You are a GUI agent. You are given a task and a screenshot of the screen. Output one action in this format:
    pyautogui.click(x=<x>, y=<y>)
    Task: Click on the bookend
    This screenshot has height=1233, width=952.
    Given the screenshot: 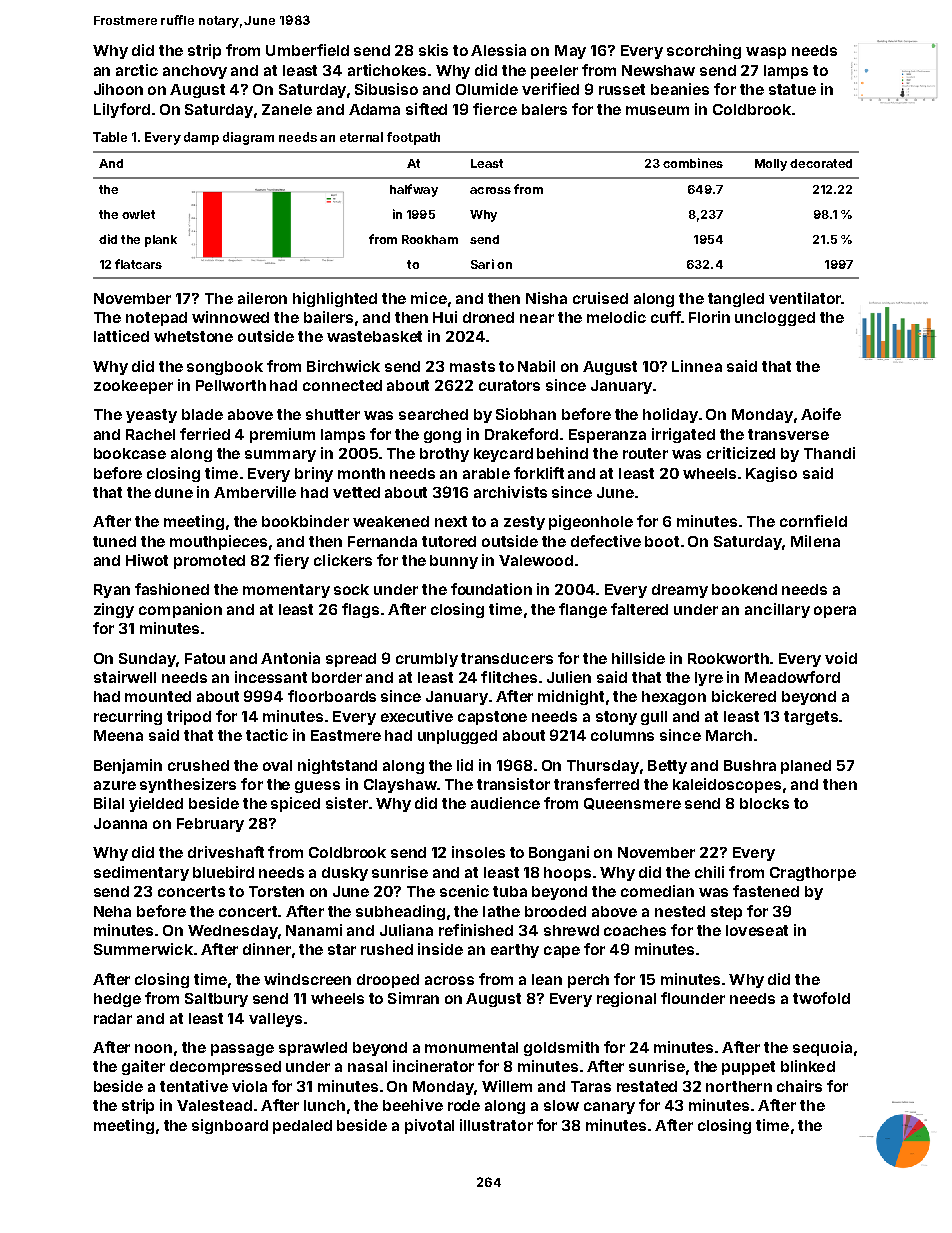 What is the action you would take?
    pyautogui.click(x=744, y=589)
